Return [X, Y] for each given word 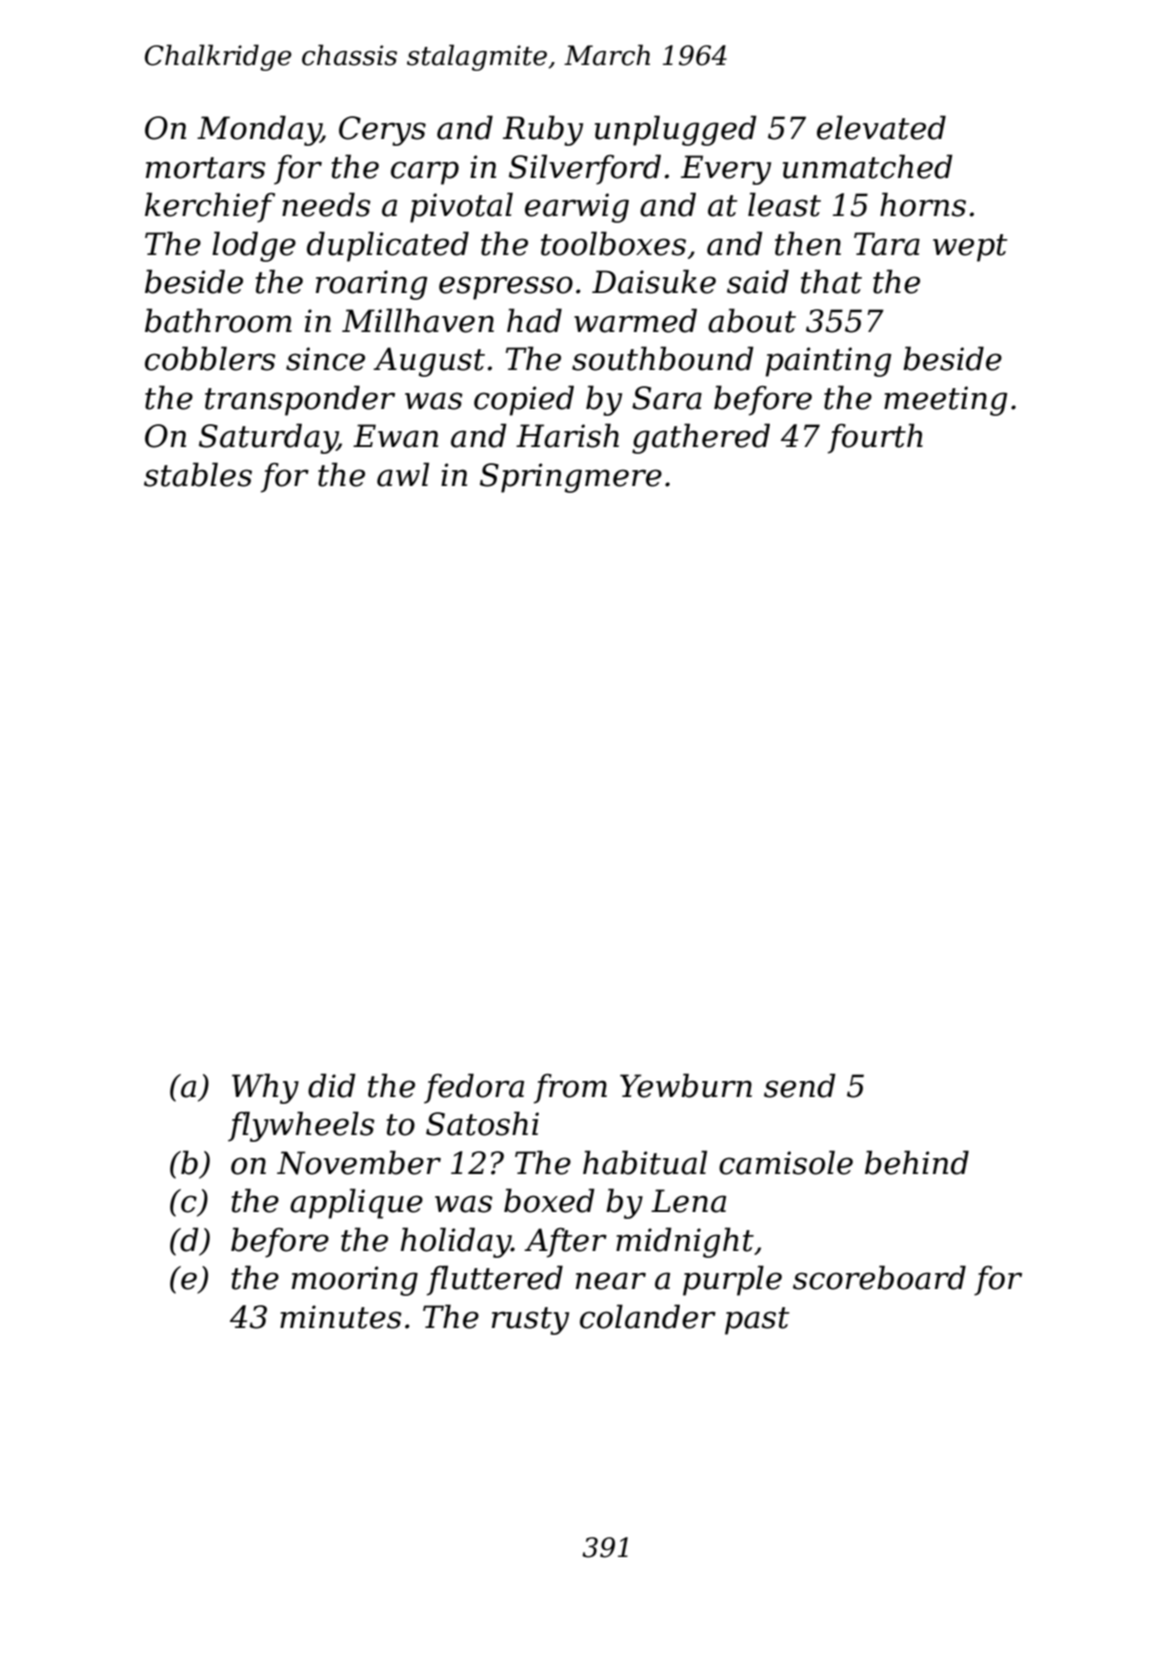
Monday [259, 130]
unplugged [676, 130]
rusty [530, 1321]
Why [265, 1088]
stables [198, 474]
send [800, 1085]
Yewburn [686, 1085]
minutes [341, 1317]
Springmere [571, 478]
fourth [875, 438]
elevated [881, 127]
